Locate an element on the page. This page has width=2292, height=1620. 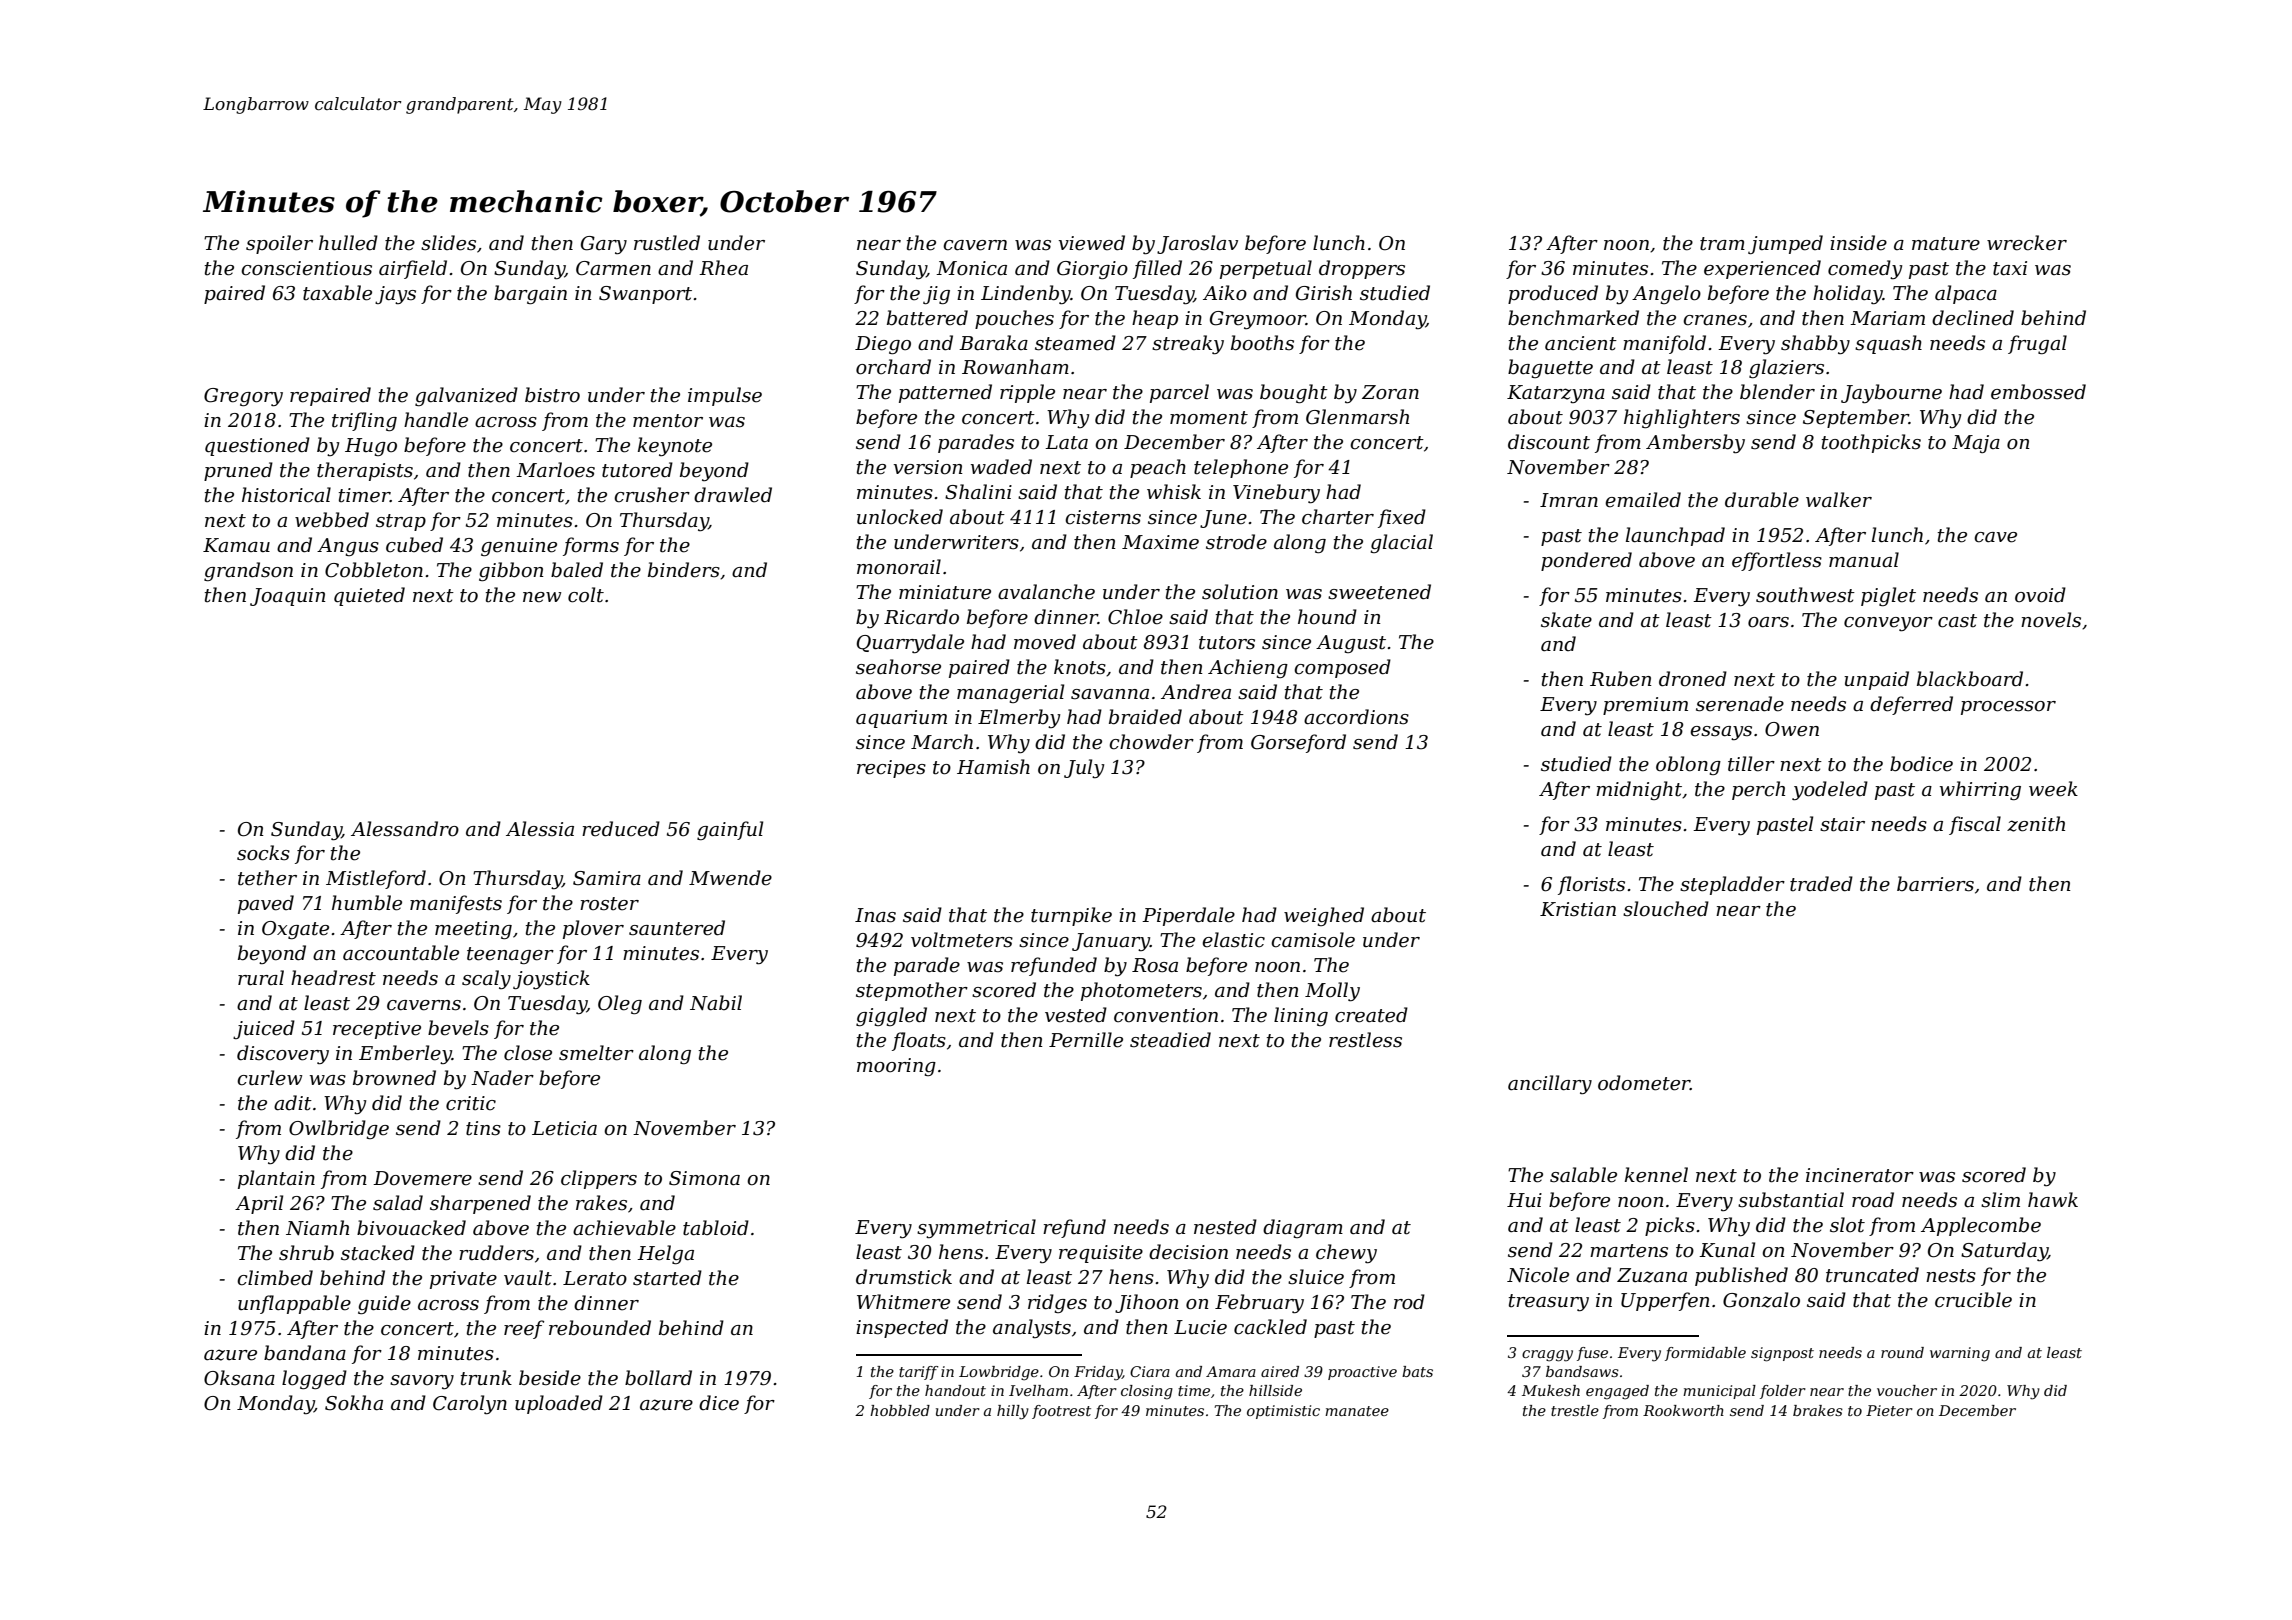
wrecker is located at coordinates (2027, 243).
